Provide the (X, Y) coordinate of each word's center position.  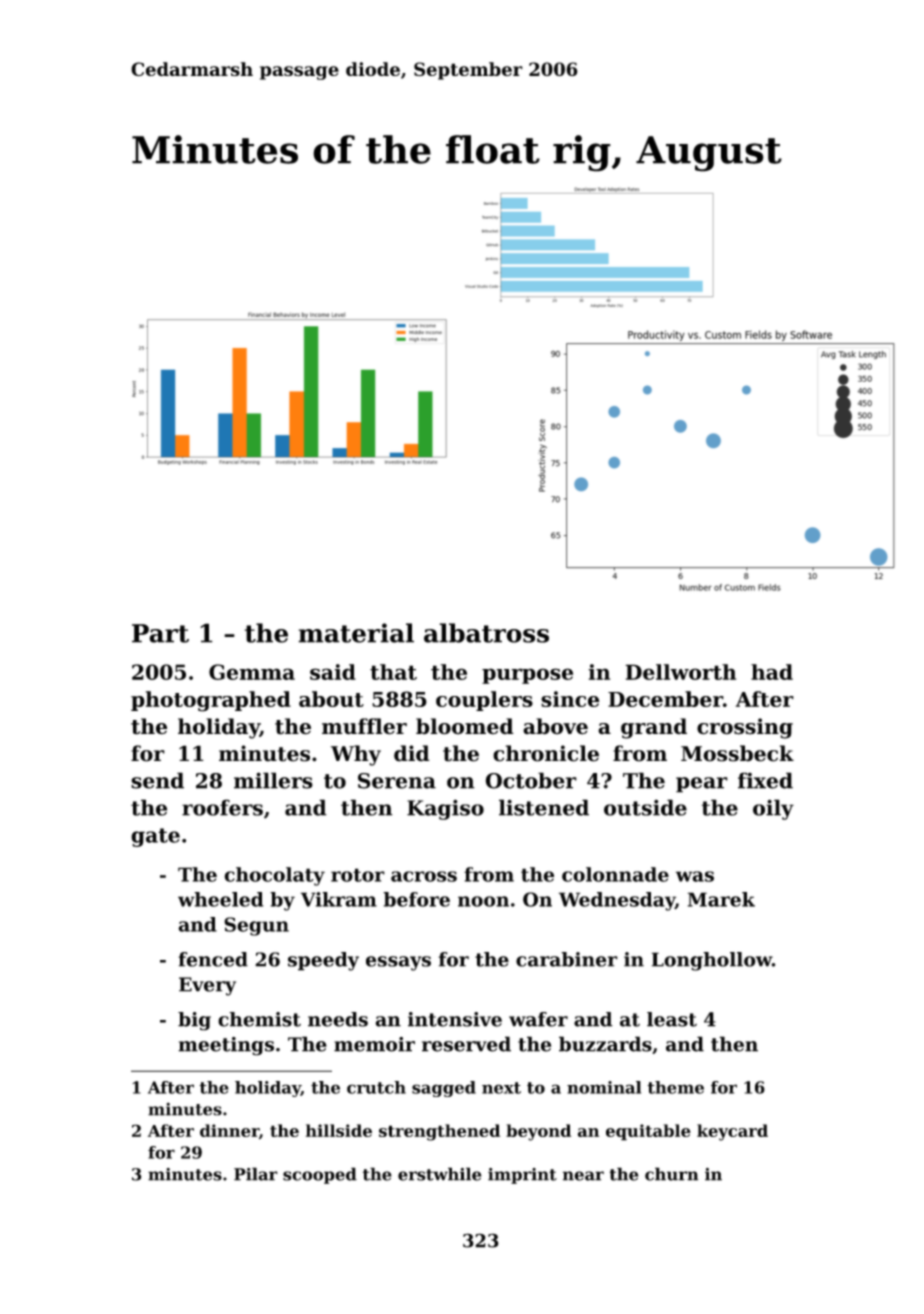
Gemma (252, 672)
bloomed (465, 726)
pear (702, 785)
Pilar (256, 1174)
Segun (256, 926)
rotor (358, 875)
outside (645, 807)
